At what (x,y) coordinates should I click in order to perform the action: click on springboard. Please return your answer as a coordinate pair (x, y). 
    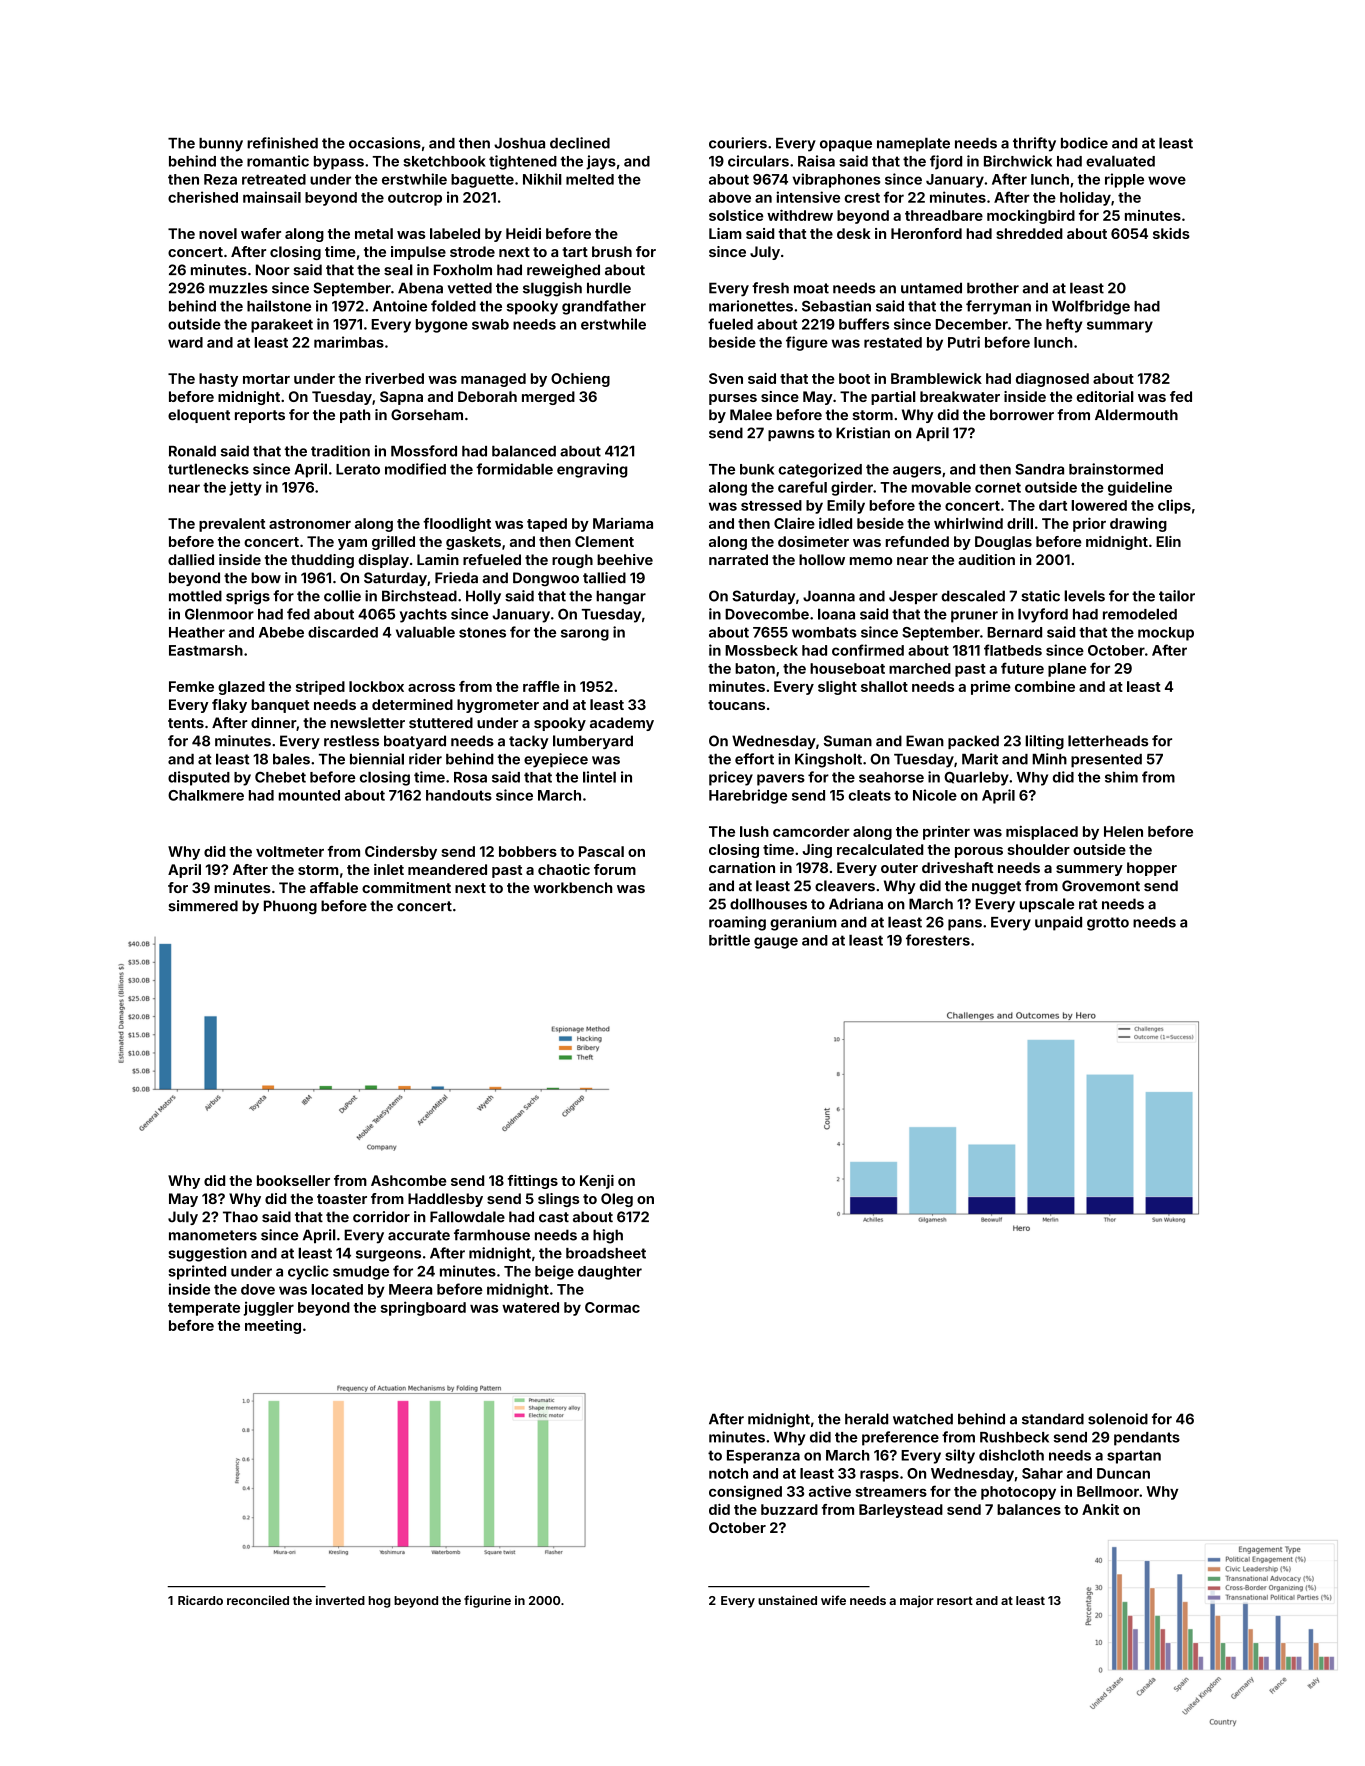
    Looking at the image, I should click on (423, 1308).
